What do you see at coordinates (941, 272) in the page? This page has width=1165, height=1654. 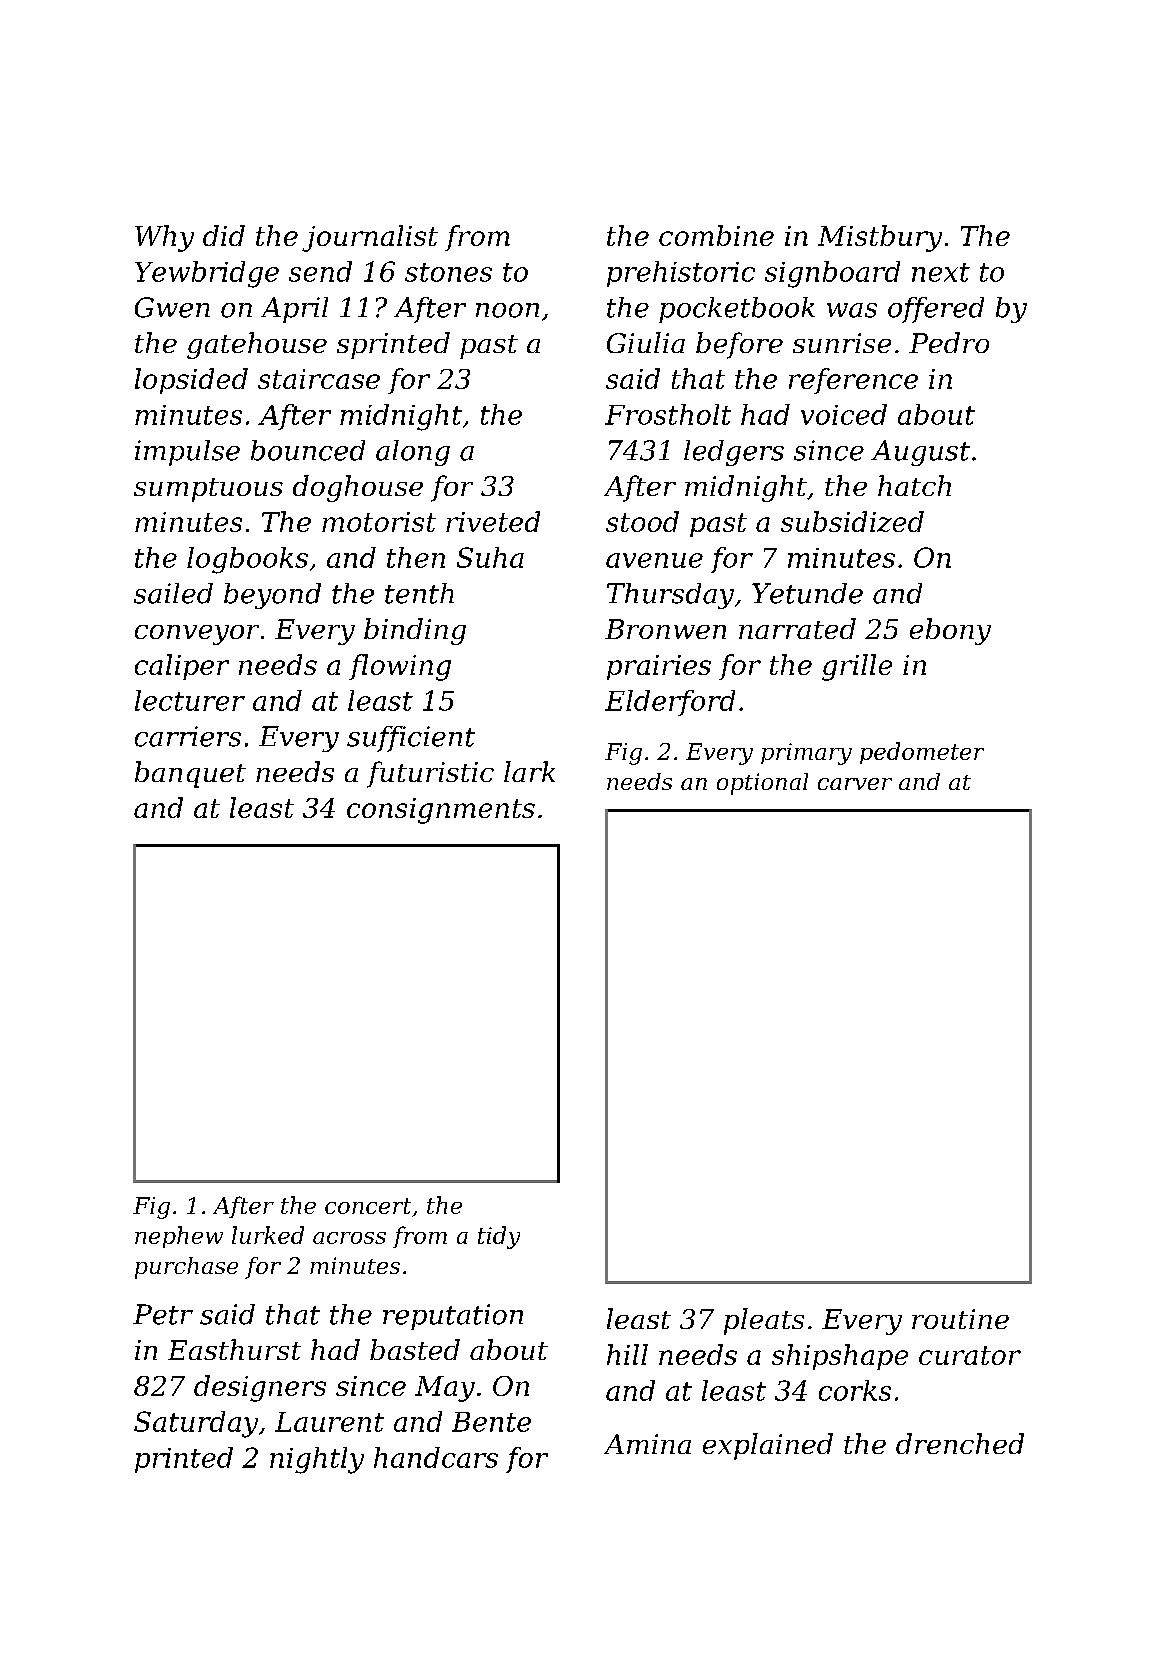 I see `next` at bounding box center [941, 272].
